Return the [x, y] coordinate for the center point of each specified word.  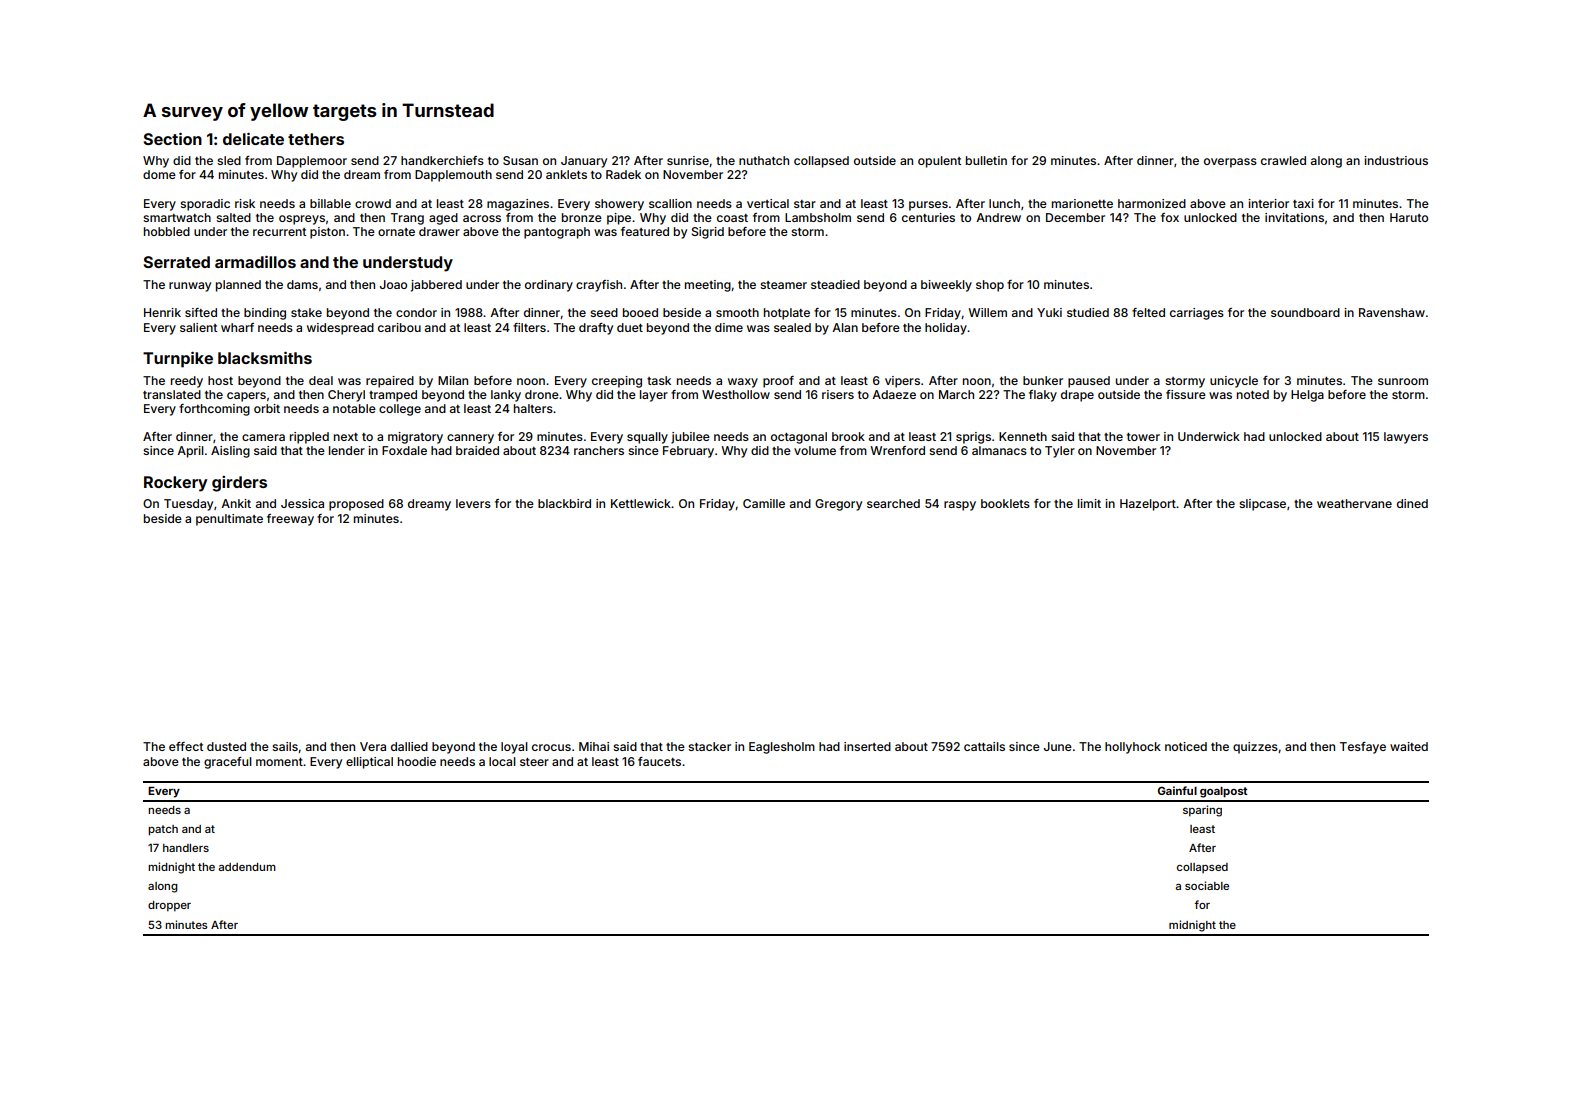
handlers [186, 848]
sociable [1207, 885]
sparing [1202, 811]
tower [1143, 437]
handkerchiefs [442, 160]
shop [990, 286]
